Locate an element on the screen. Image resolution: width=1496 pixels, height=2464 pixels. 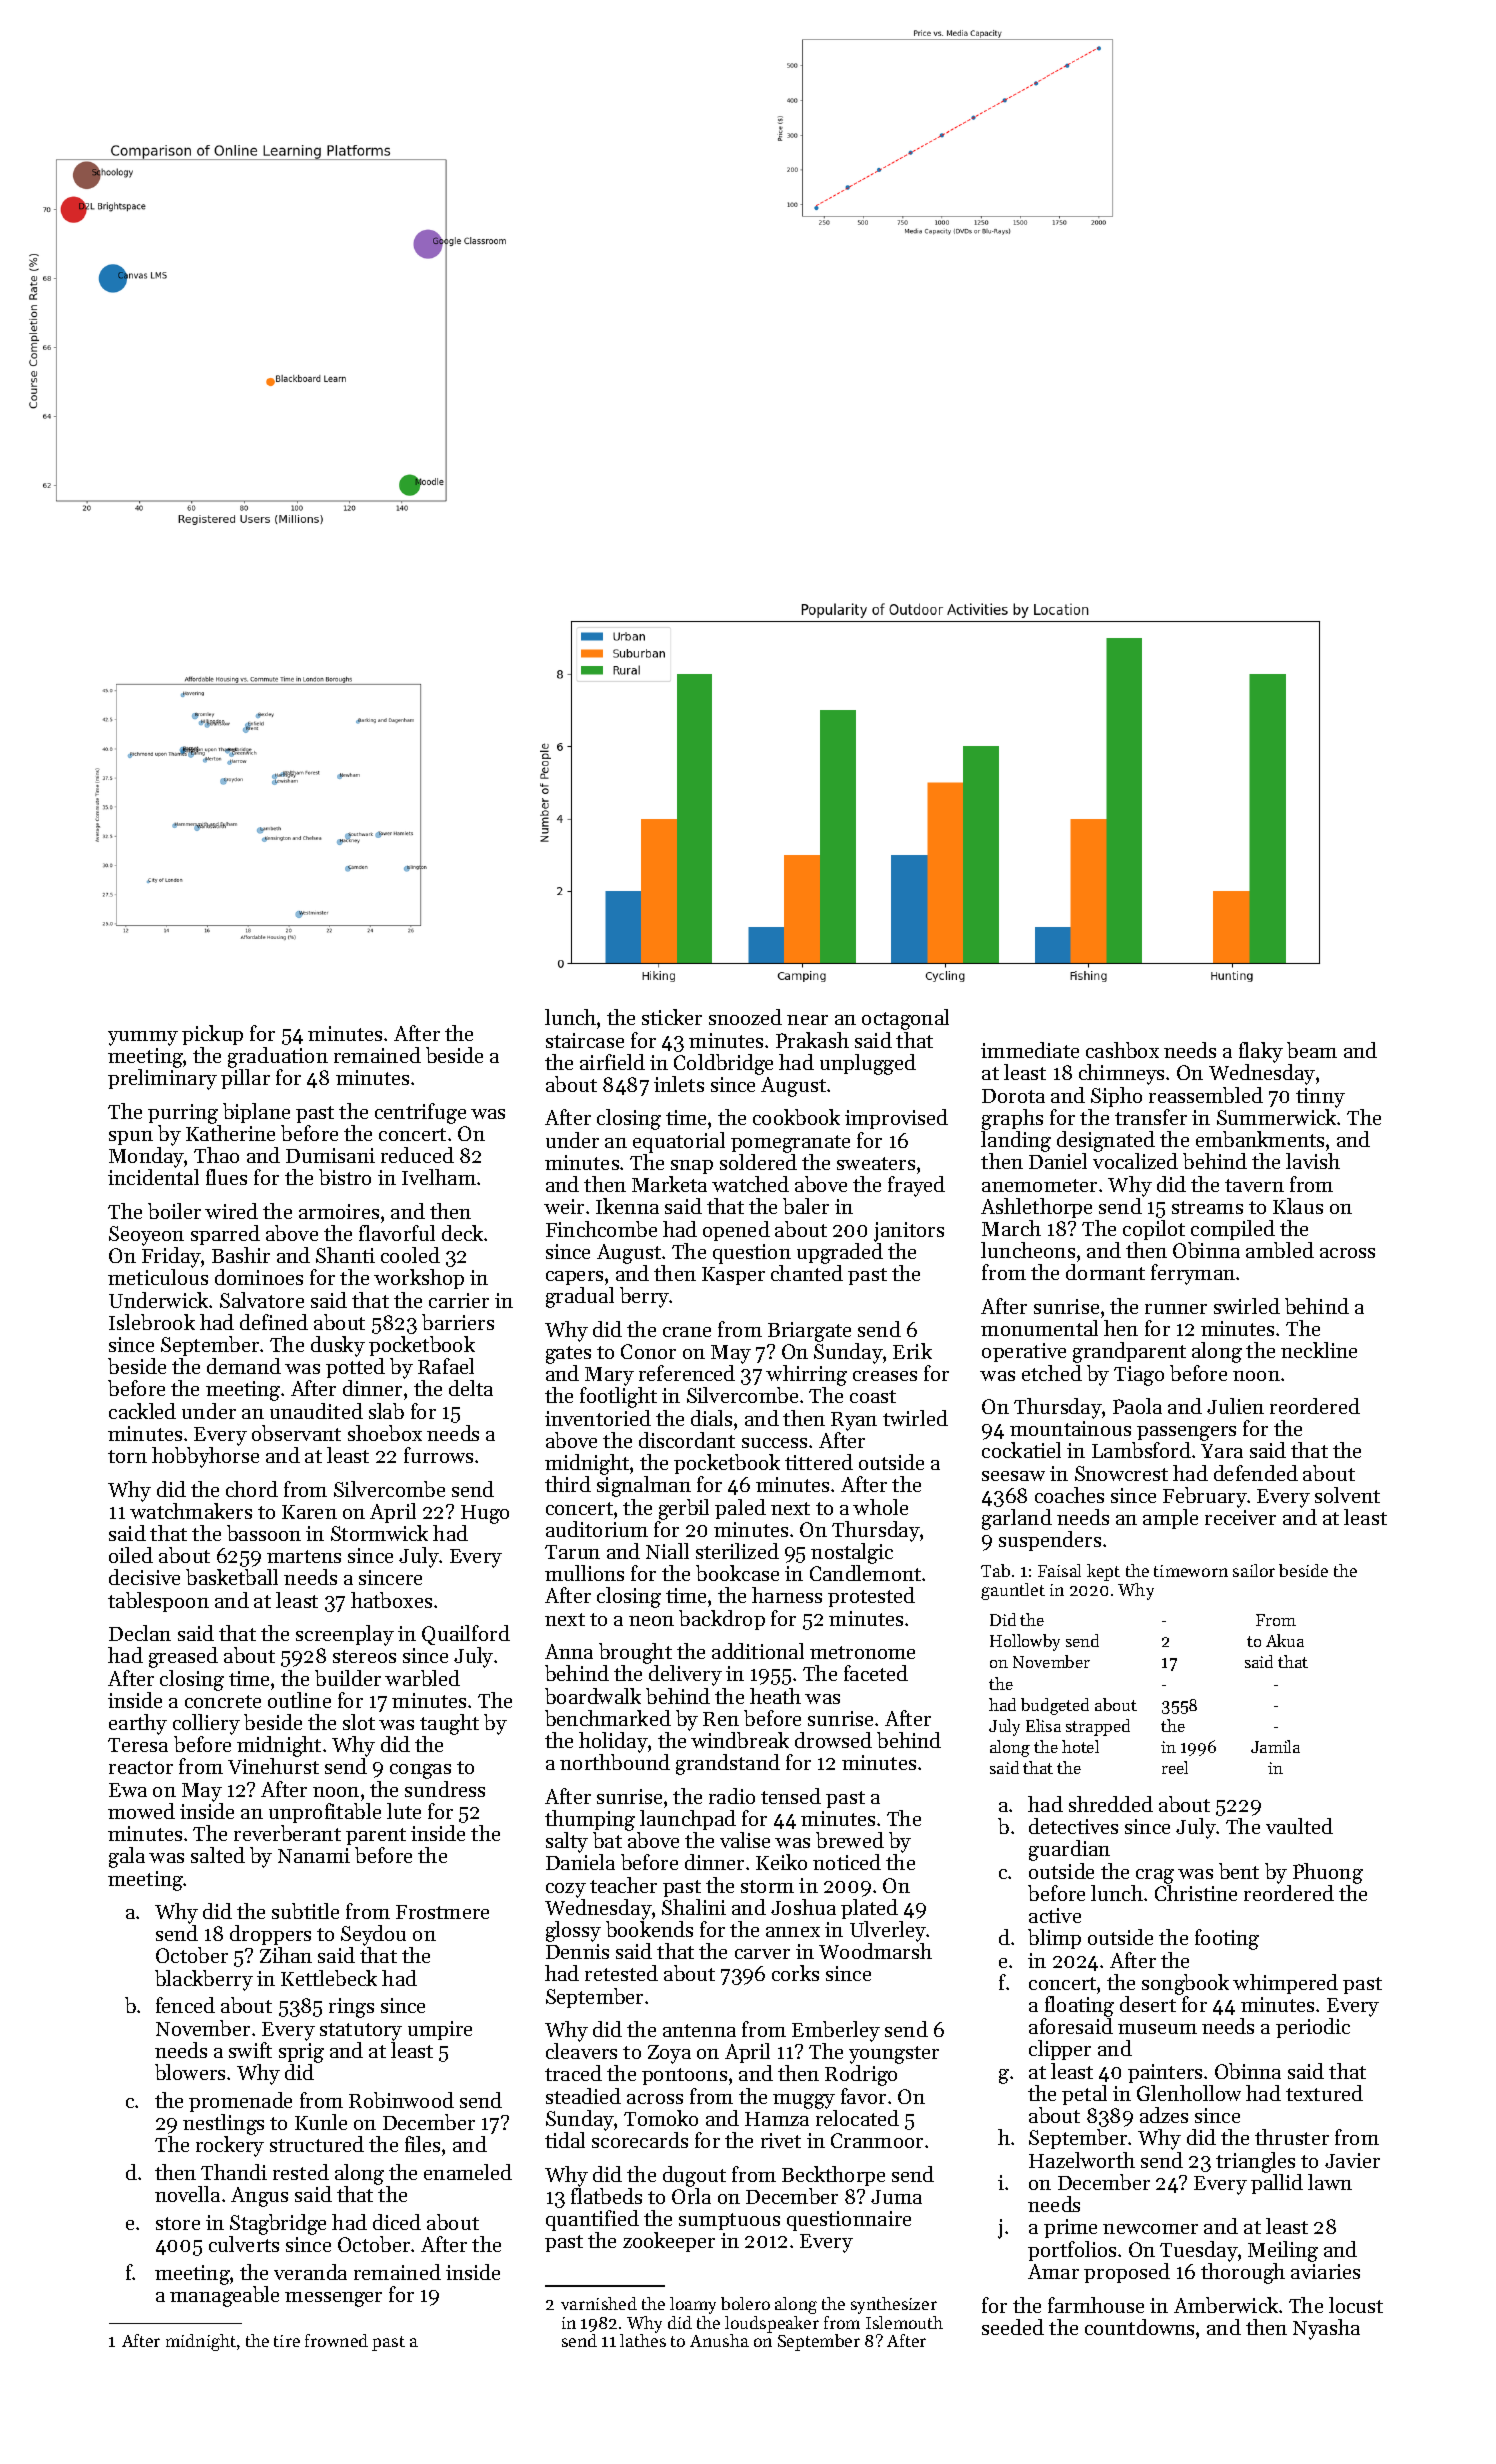
octagonal is located at coordinates (905, 1019).
